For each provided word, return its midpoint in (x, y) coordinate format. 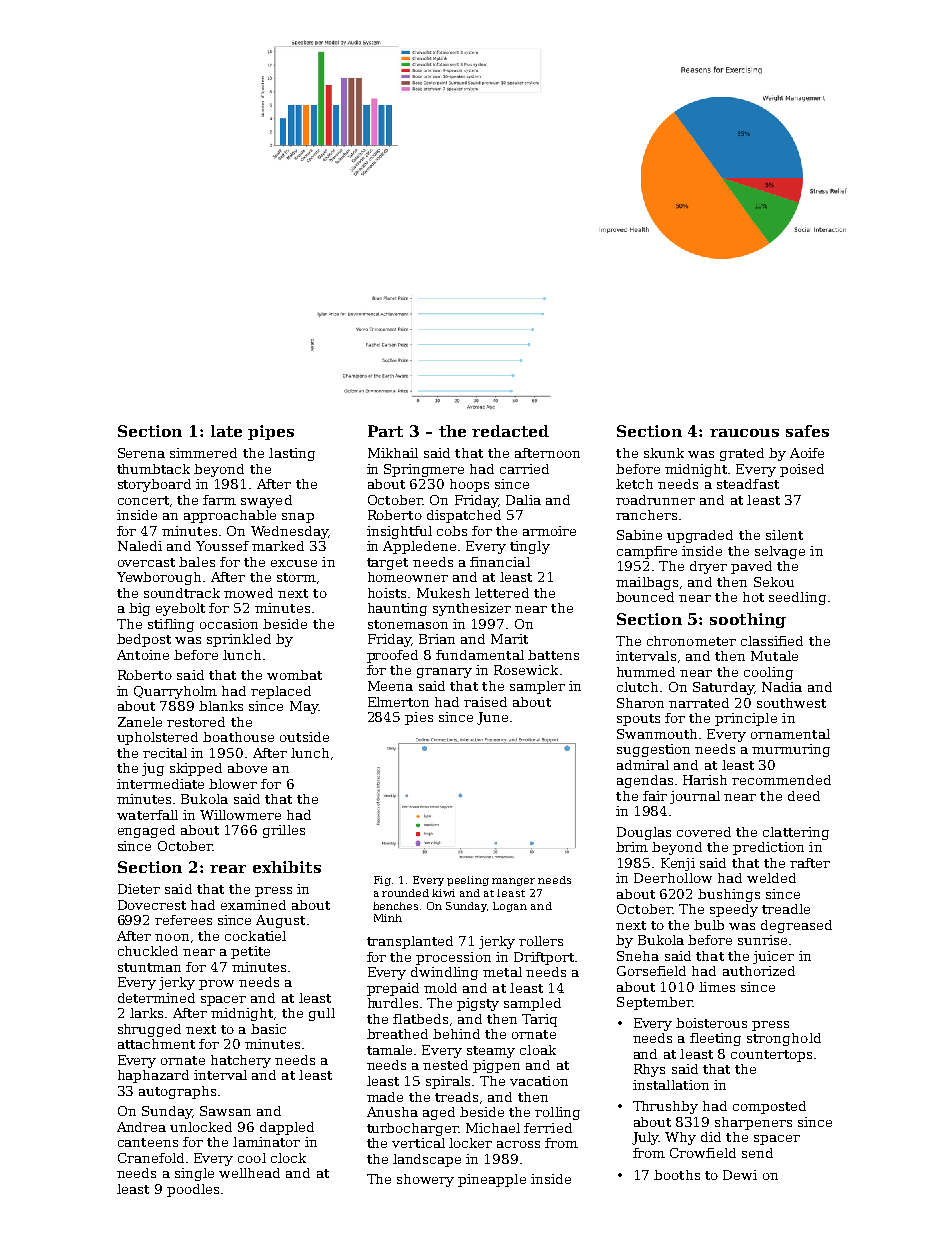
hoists (387, 593)
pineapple (492, 1180)
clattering (796, 833)
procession (453, 958)
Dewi (740, 1175)
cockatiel (255, 936)
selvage (780, 552)
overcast (146, 562)
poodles (193, 1190)
